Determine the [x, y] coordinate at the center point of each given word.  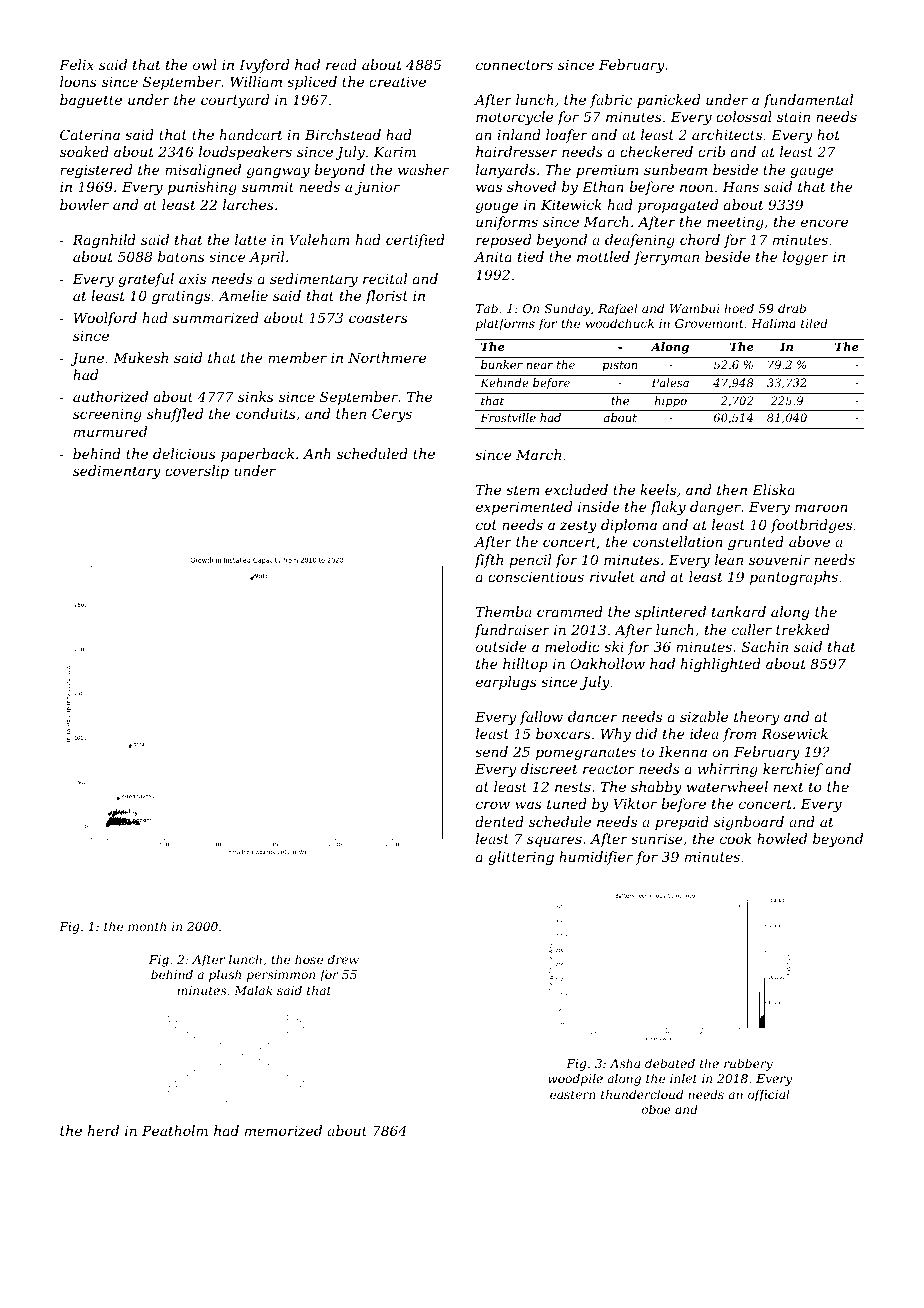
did [646, 733]
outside [501, 646]
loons [78, 81]
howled [782, 838]
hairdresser [516, 151]
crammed [570, 611]
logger [806, 258]
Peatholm [175, 1130]
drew [343, 959]
